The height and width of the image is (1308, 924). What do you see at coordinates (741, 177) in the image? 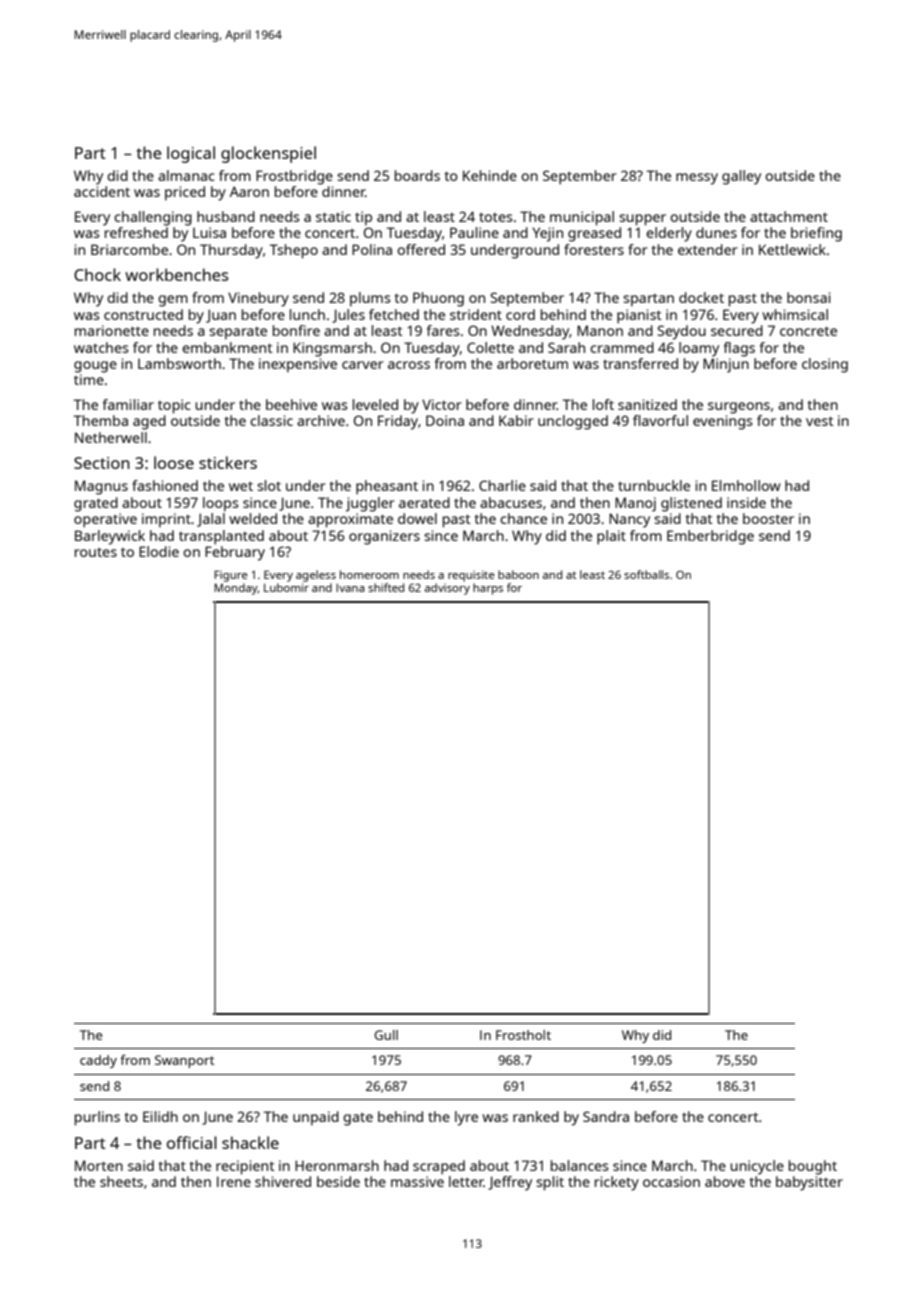
I see `galley` at bounding box center [741, 177].
